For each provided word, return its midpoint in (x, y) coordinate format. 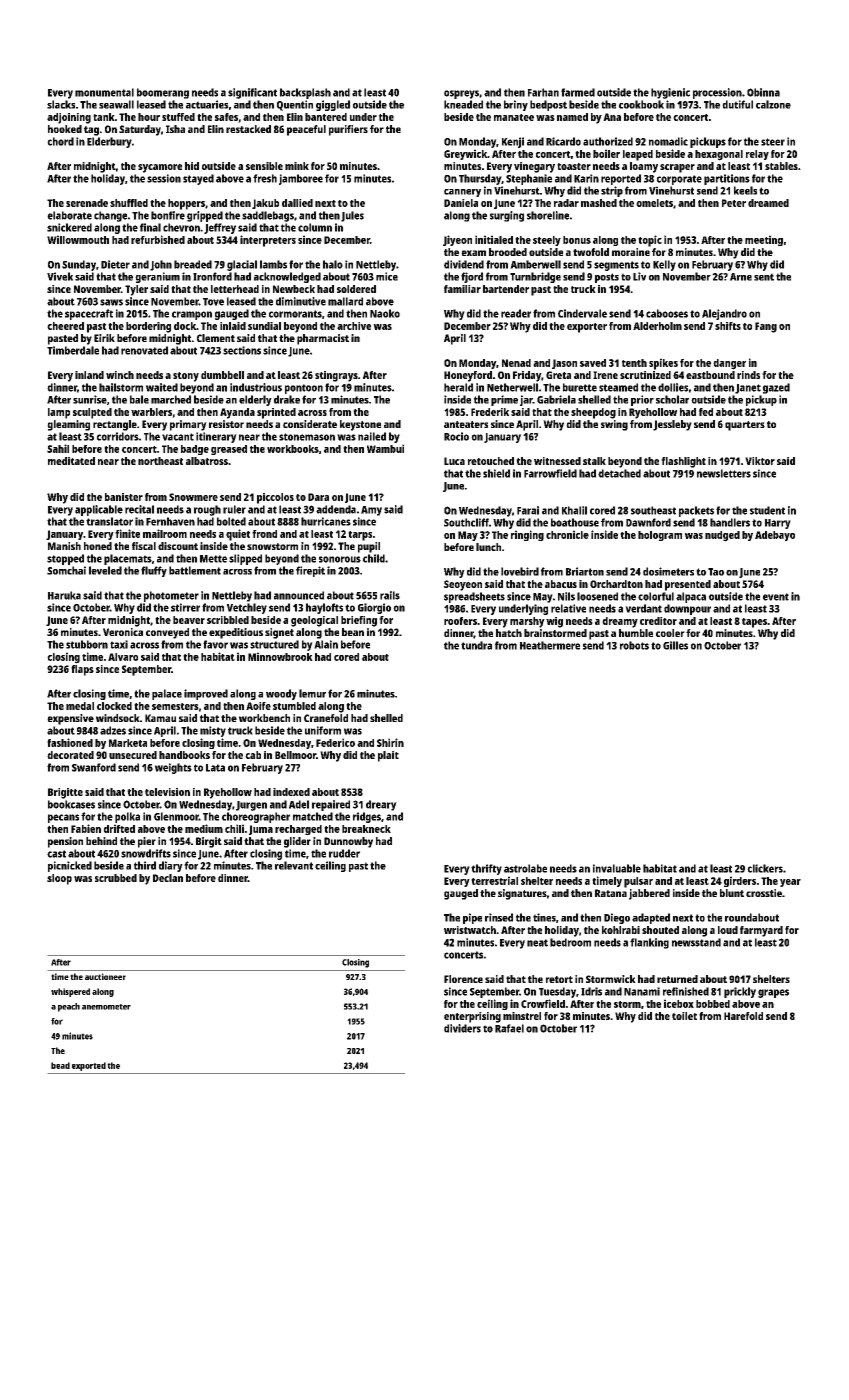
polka (127, 817)
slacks (61, 104)
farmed (578, 92)
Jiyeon (457, 240)
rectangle (115, 425)
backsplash (305, 93)
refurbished (158, 239)
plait (388, 756)
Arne (741, 277)
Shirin (390, 742)
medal (80, 706)
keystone (360, 425)
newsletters (724, 473)
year (790, 883)
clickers (765, 868)
